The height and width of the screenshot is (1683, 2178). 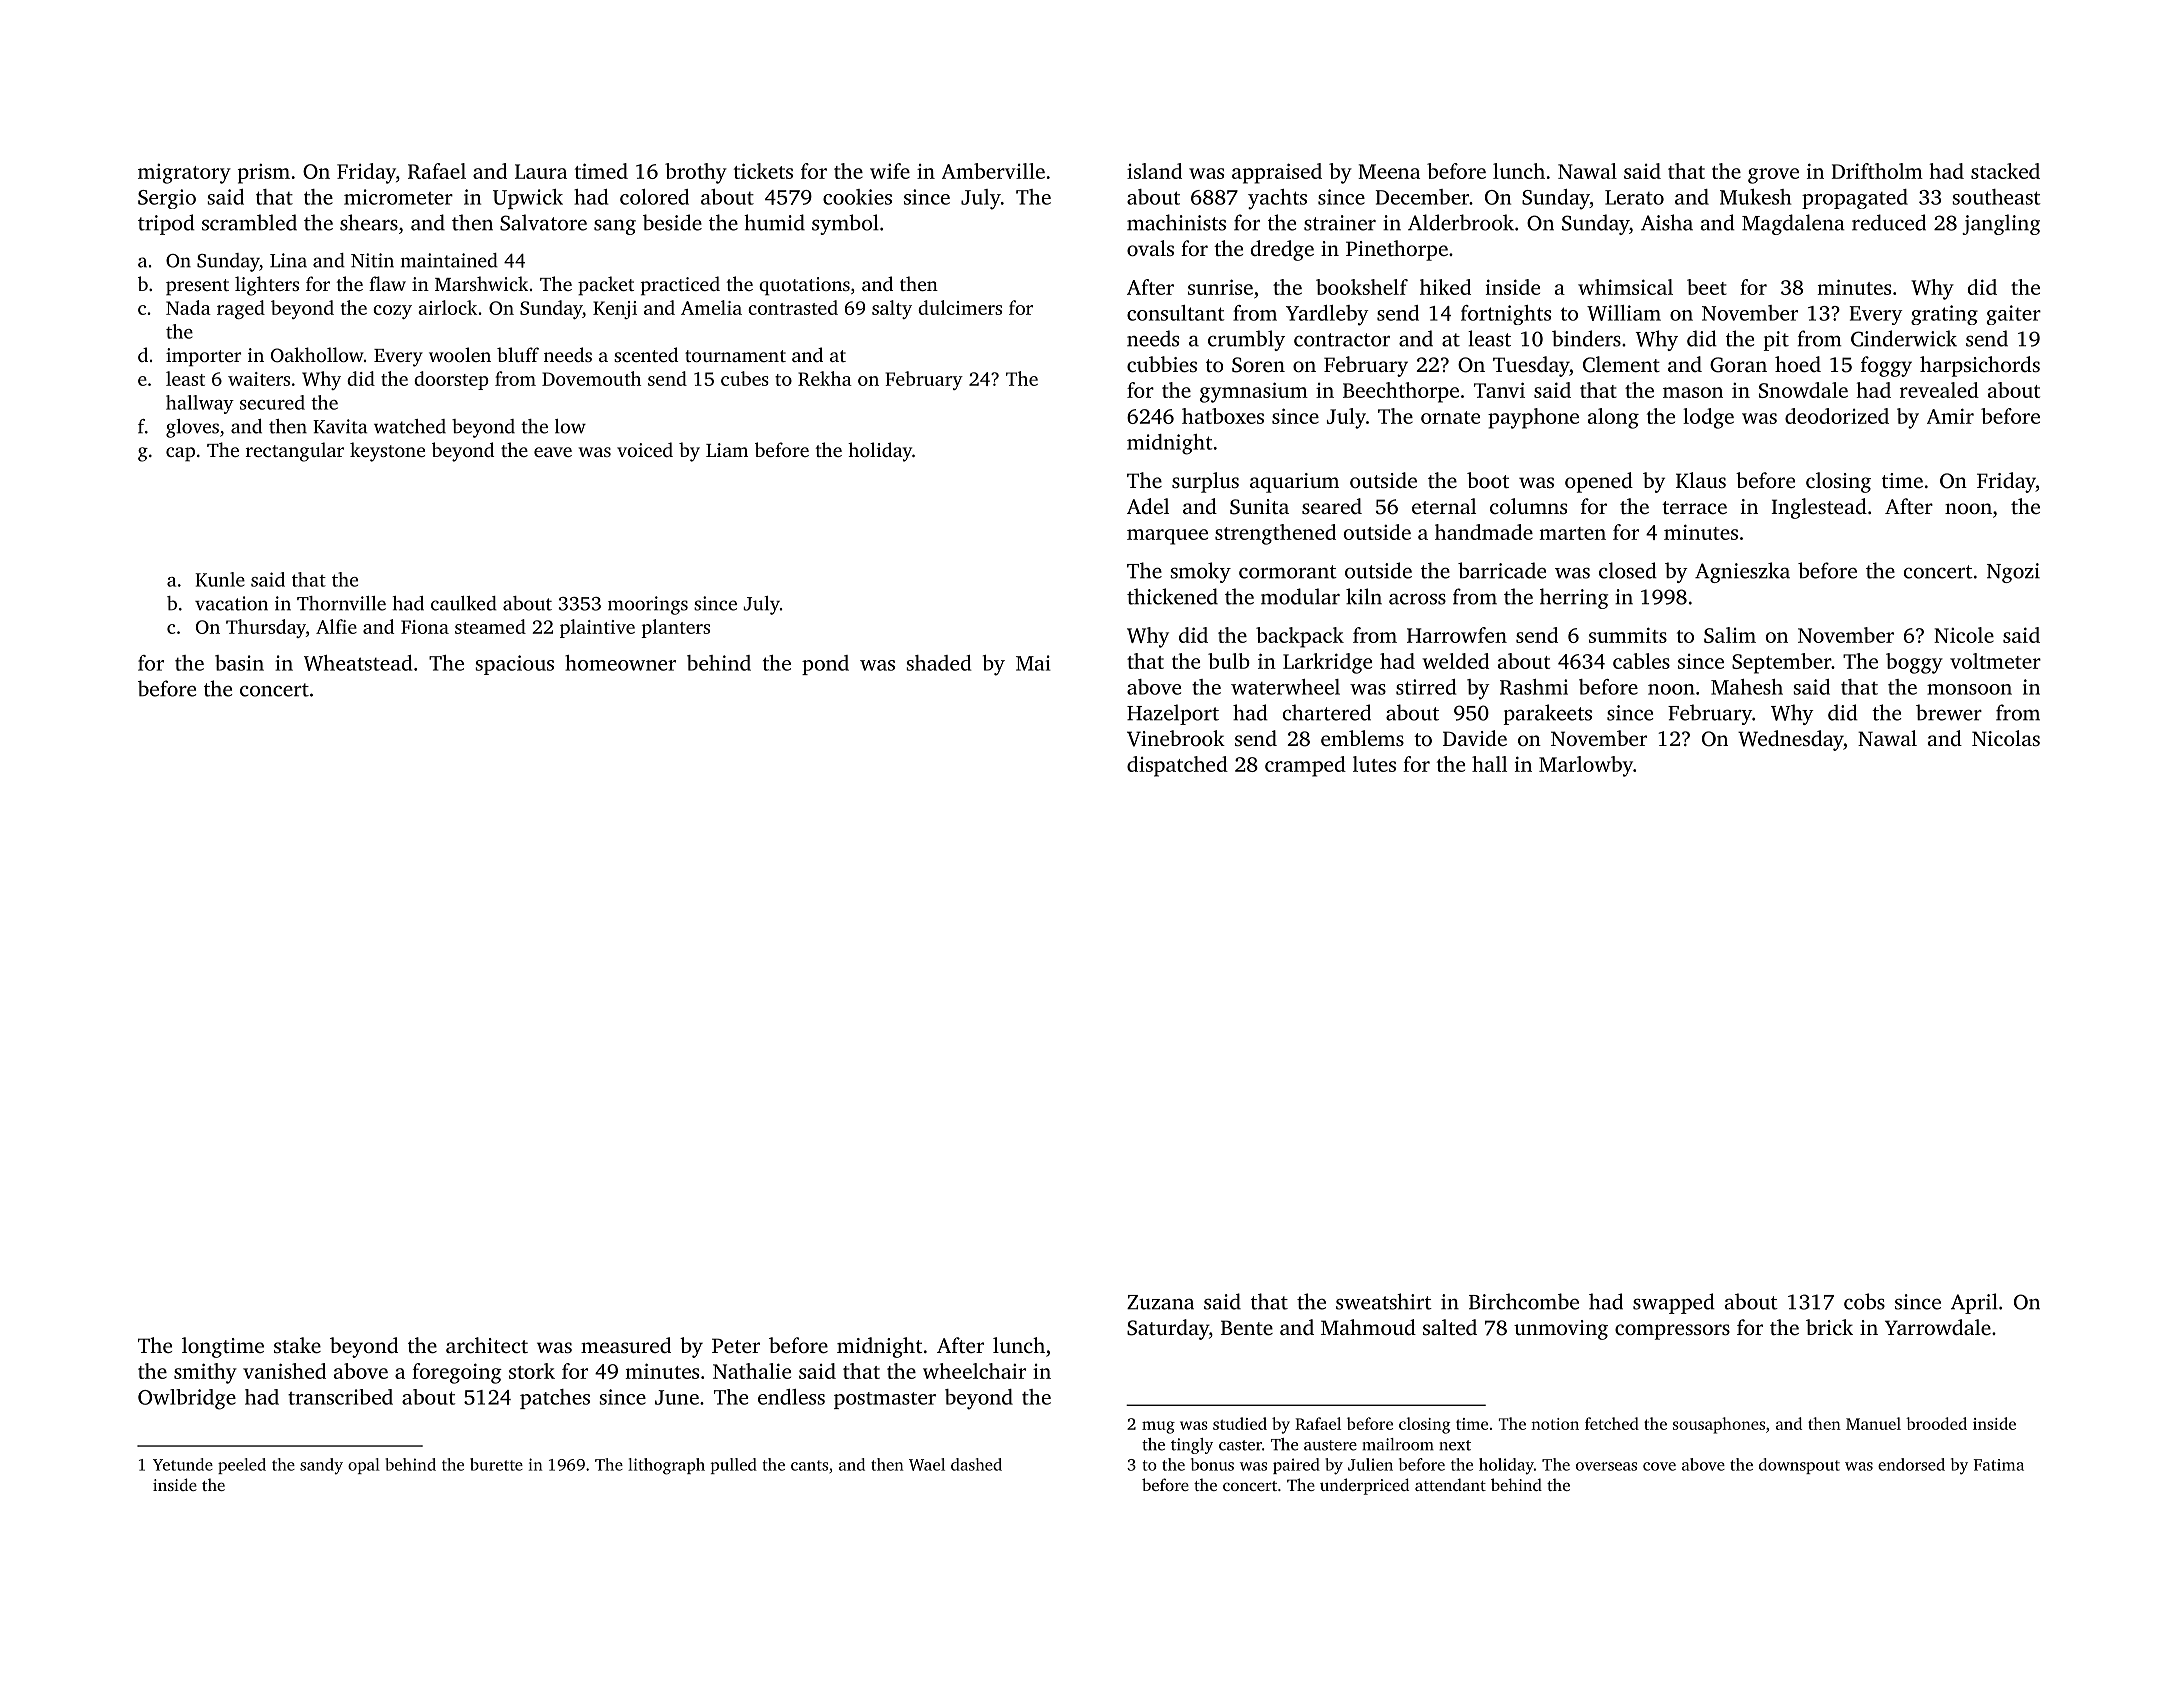 What do you see at coordinates (239, 663) in the screenshot?
I see `basin` at bounding box center [239, 663].
